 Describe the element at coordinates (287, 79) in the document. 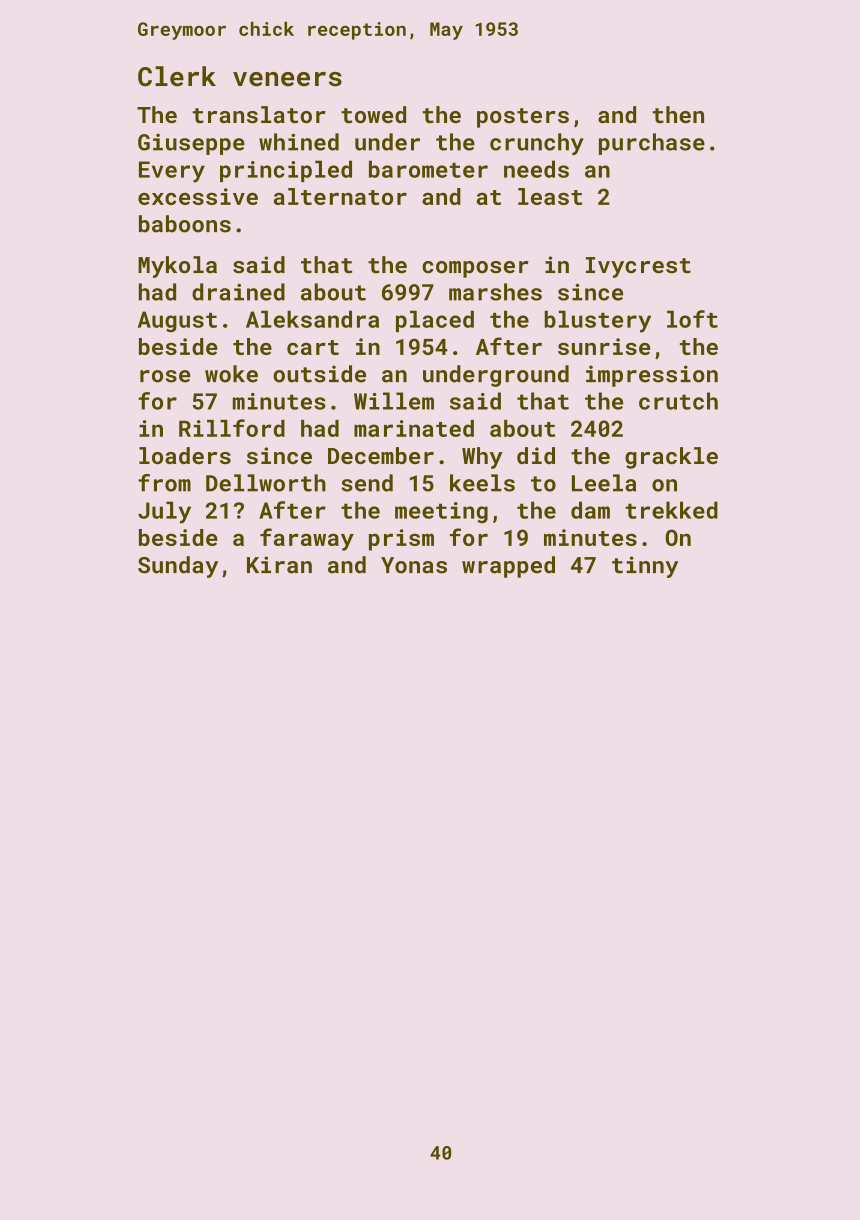

I see `veneers` at that location.
